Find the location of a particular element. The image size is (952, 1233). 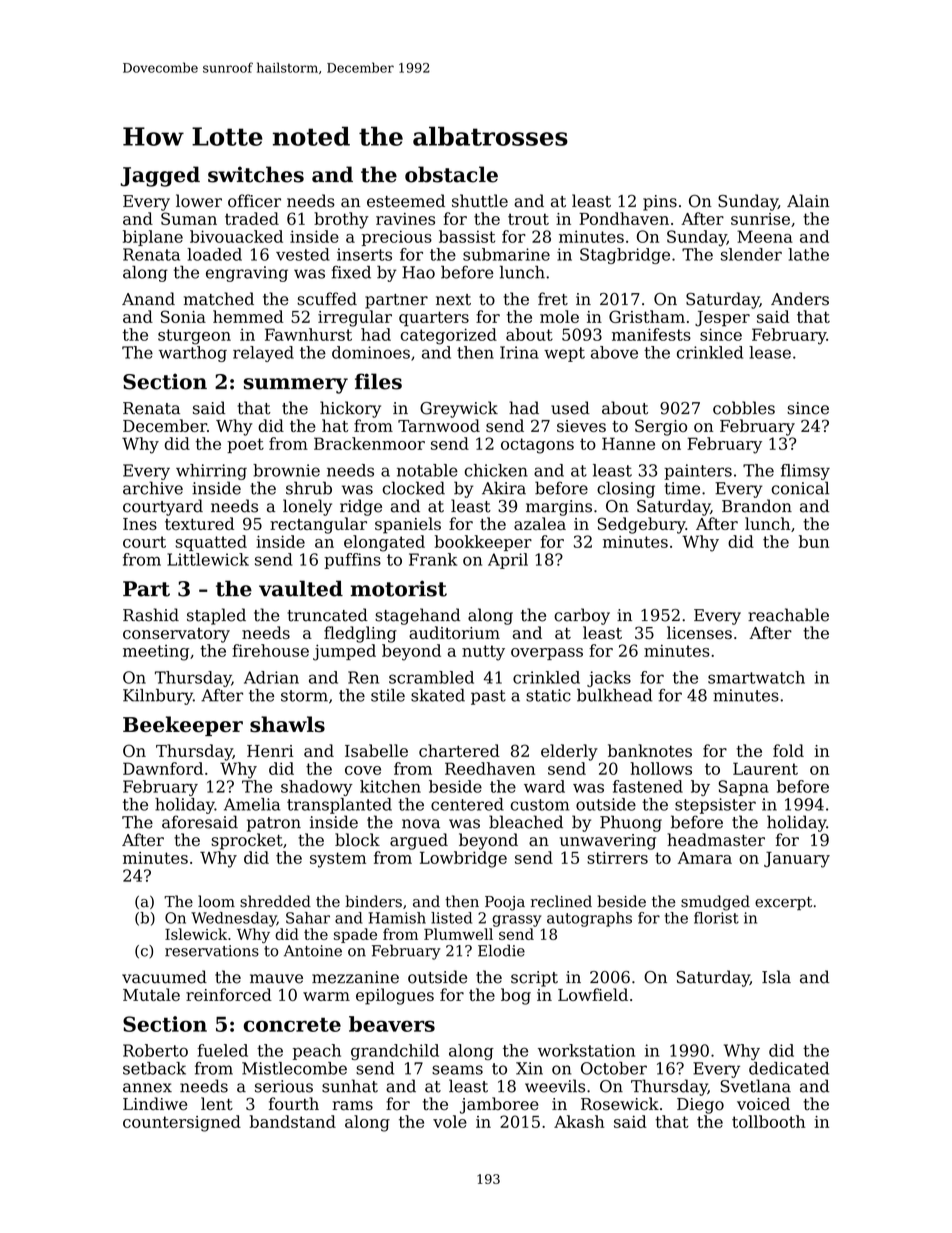

chartered is located at coordinates (459, 750).
